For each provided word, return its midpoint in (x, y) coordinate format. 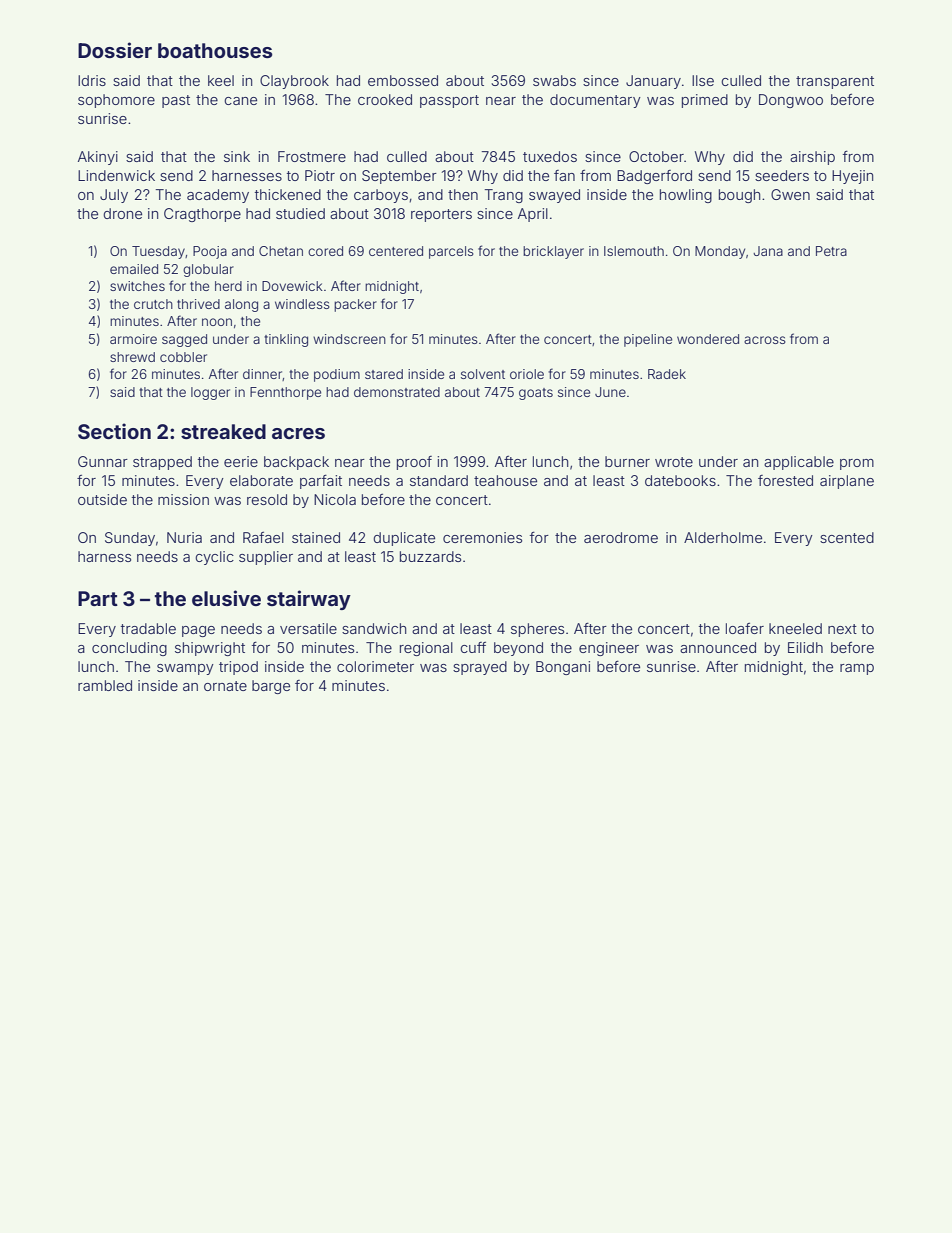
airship (812, 158)
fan (564, 175)
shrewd (132, 357)
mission (183, 499)
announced (718, 647)
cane (240, 101)
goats (536, 394)
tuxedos (550, 156)
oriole (527, 374)
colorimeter (375, 666)
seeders (782, 175)
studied (300, 213)
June (610, 392)
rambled (105, 685)
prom (857, 464)
